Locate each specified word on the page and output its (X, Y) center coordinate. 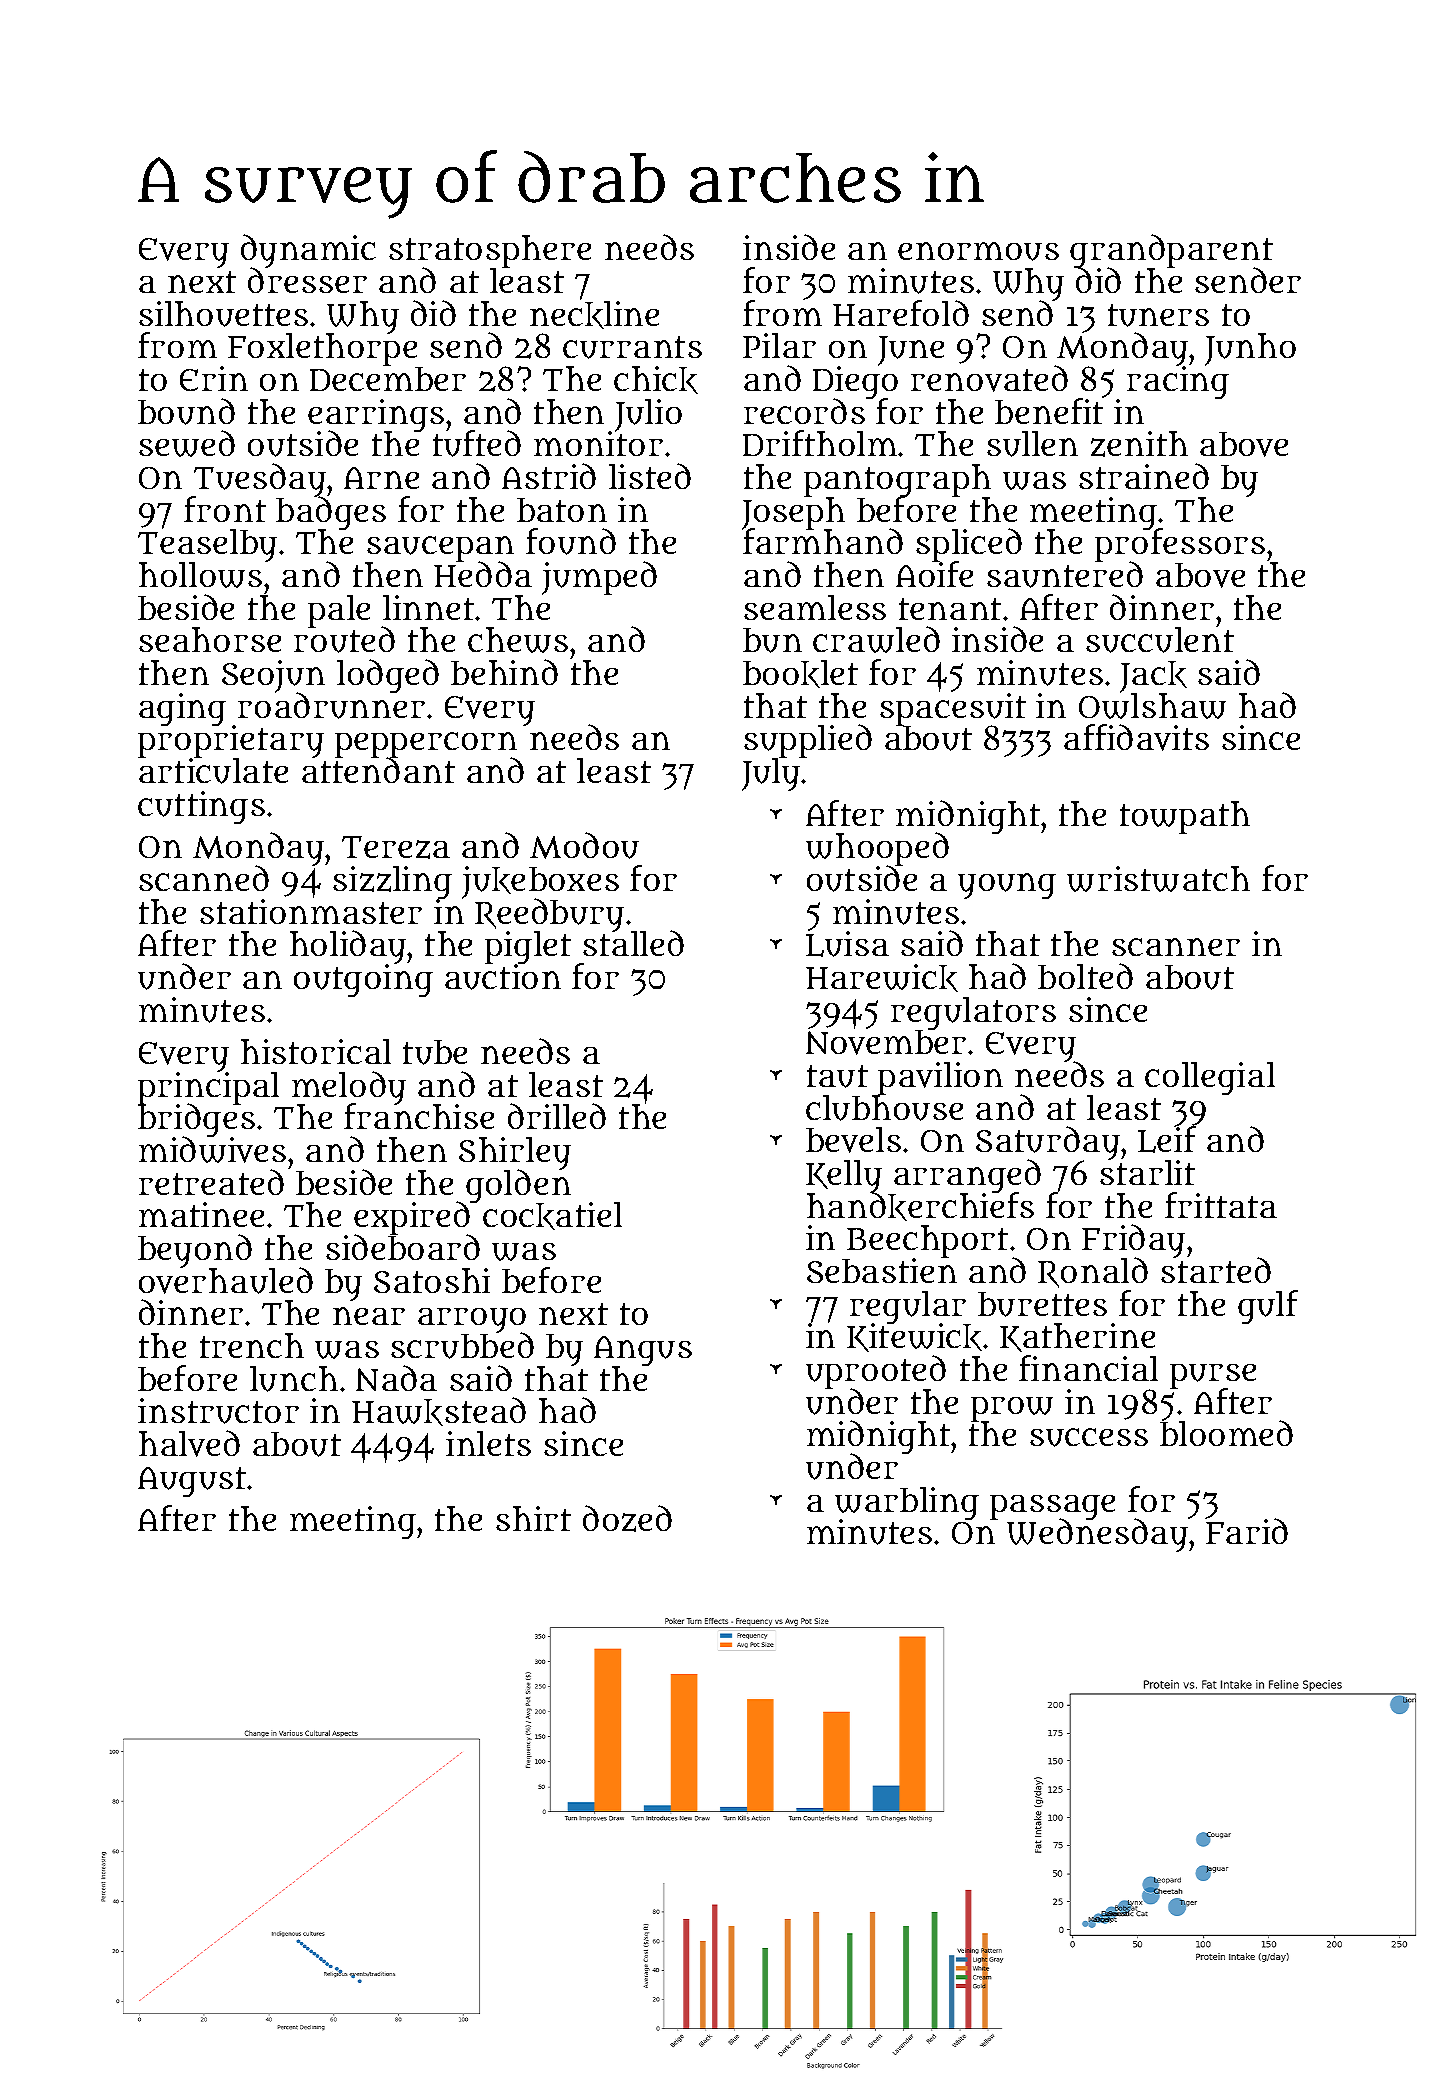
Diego (855, 383)
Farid (1247, 1531)
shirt (533, 1518)
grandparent (1171, 251)
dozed (627, 1518)
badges (331, 514)
